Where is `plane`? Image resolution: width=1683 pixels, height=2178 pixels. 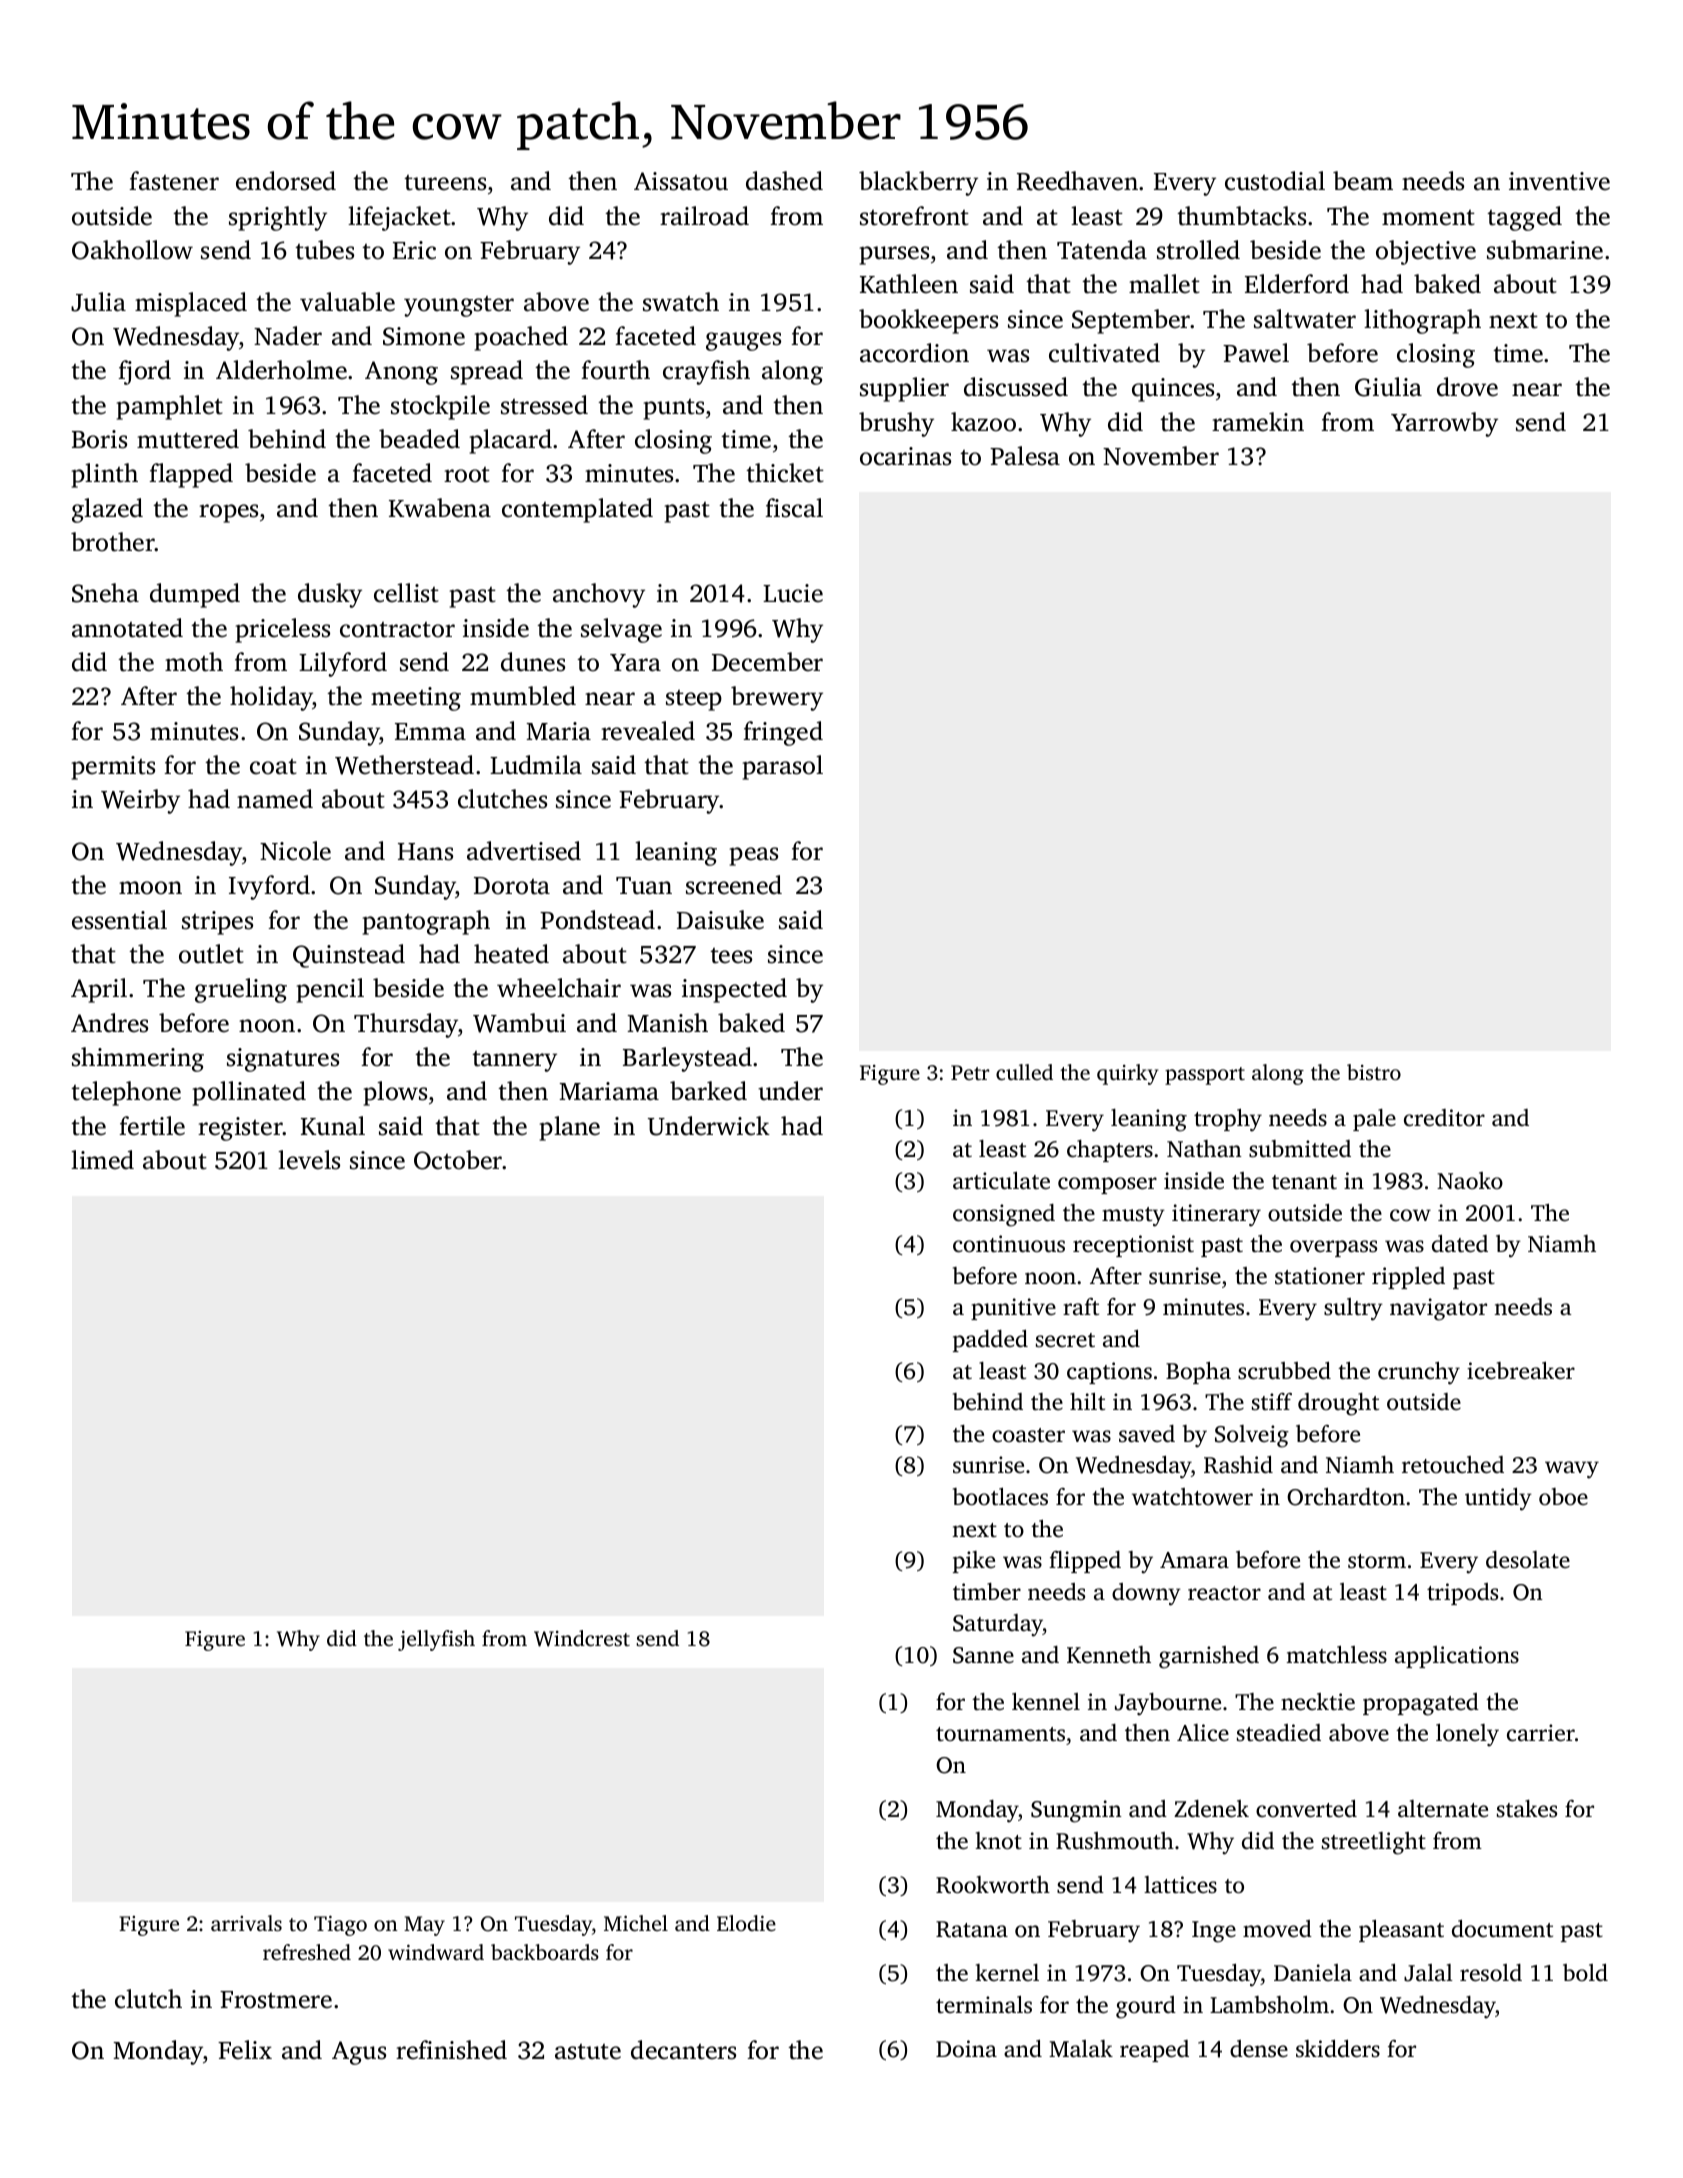 plane is located at coordinates (570, 1128).
